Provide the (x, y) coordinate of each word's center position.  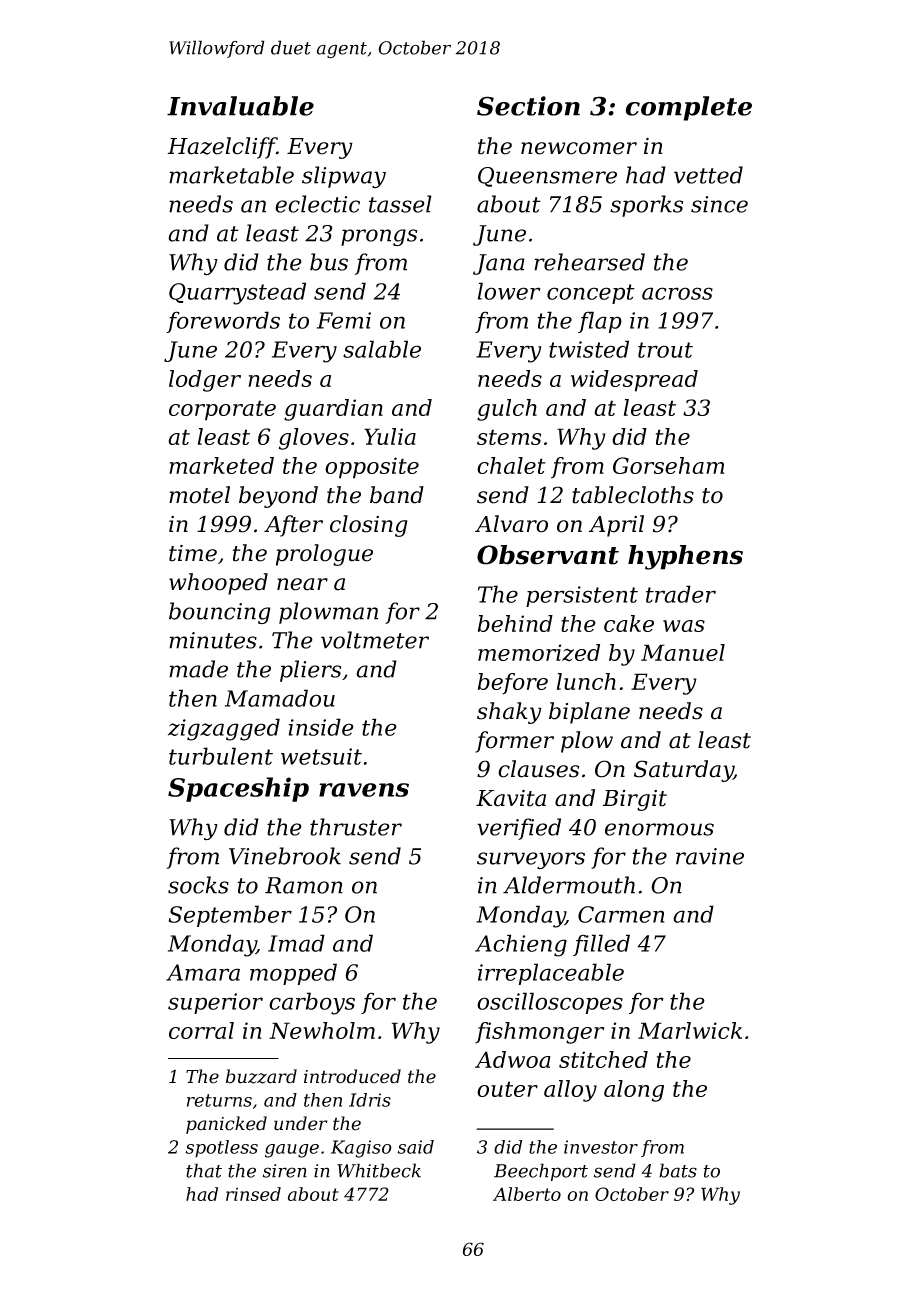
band (397, 495)
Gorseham (668, 465)
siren (285, 1171)
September (230, 916)
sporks (646, 206)
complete (688, 108)
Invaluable (240, 106)
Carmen (621, 914)
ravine (710, 856)
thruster (356, 827)
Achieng (521, 945)
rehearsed (589, 262)
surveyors (531, 861)
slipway (344, 177)
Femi (344, 320)
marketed (221, 465)
